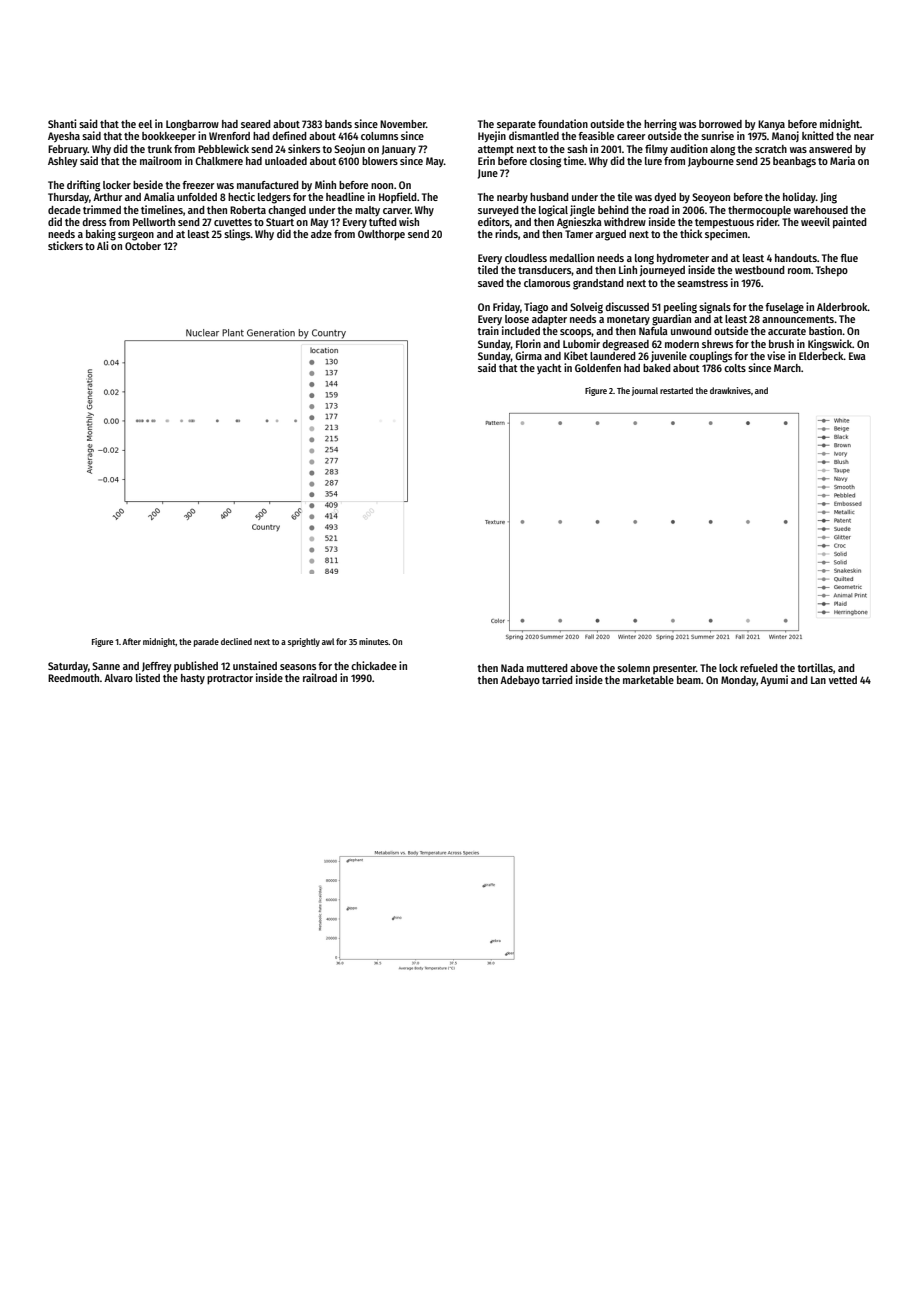 The height and width of the page is (1308, 924). I want to click on Shanti, so click(62, 123).
